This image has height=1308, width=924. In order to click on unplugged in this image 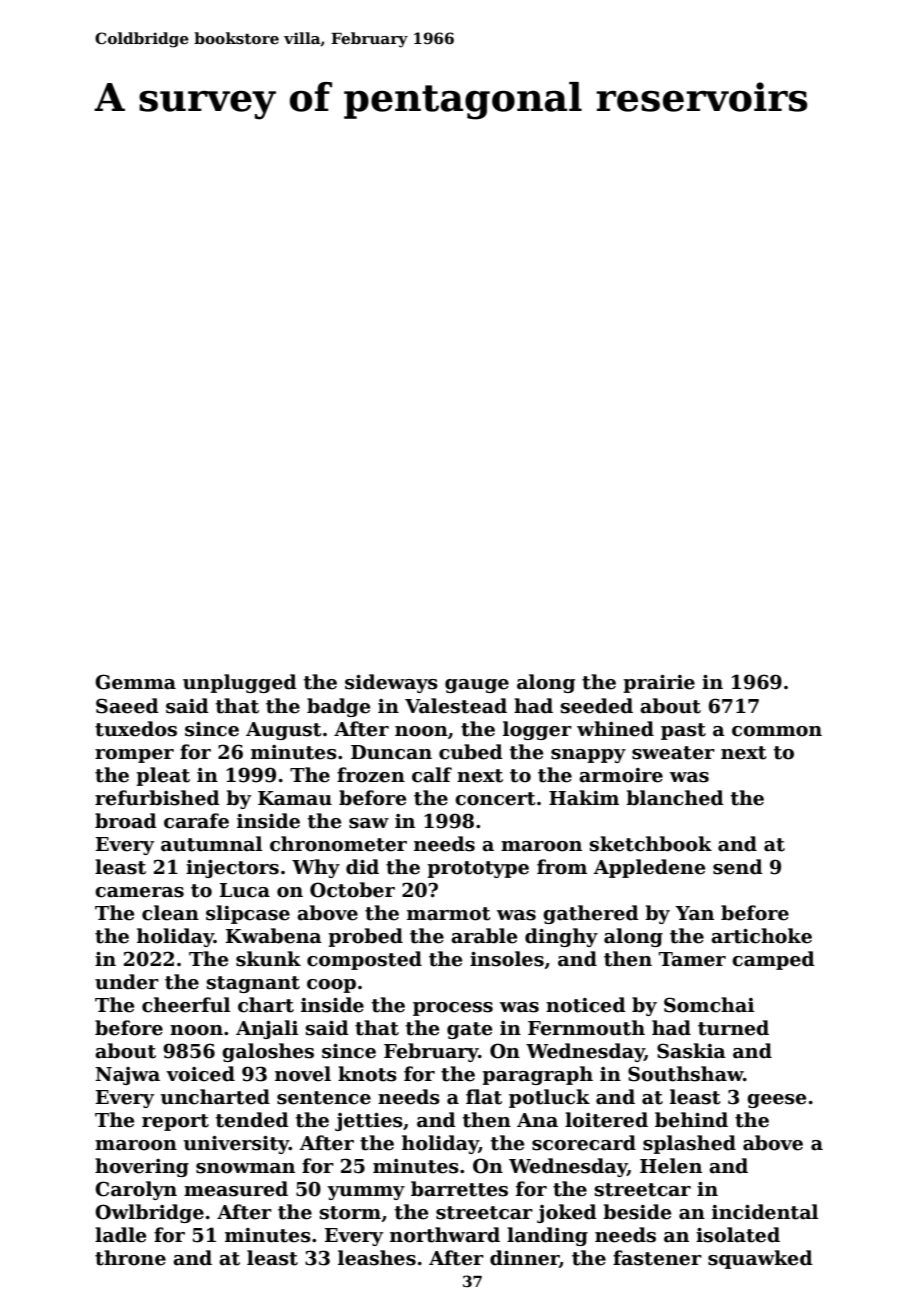, I will do `click(240, 683)`.
